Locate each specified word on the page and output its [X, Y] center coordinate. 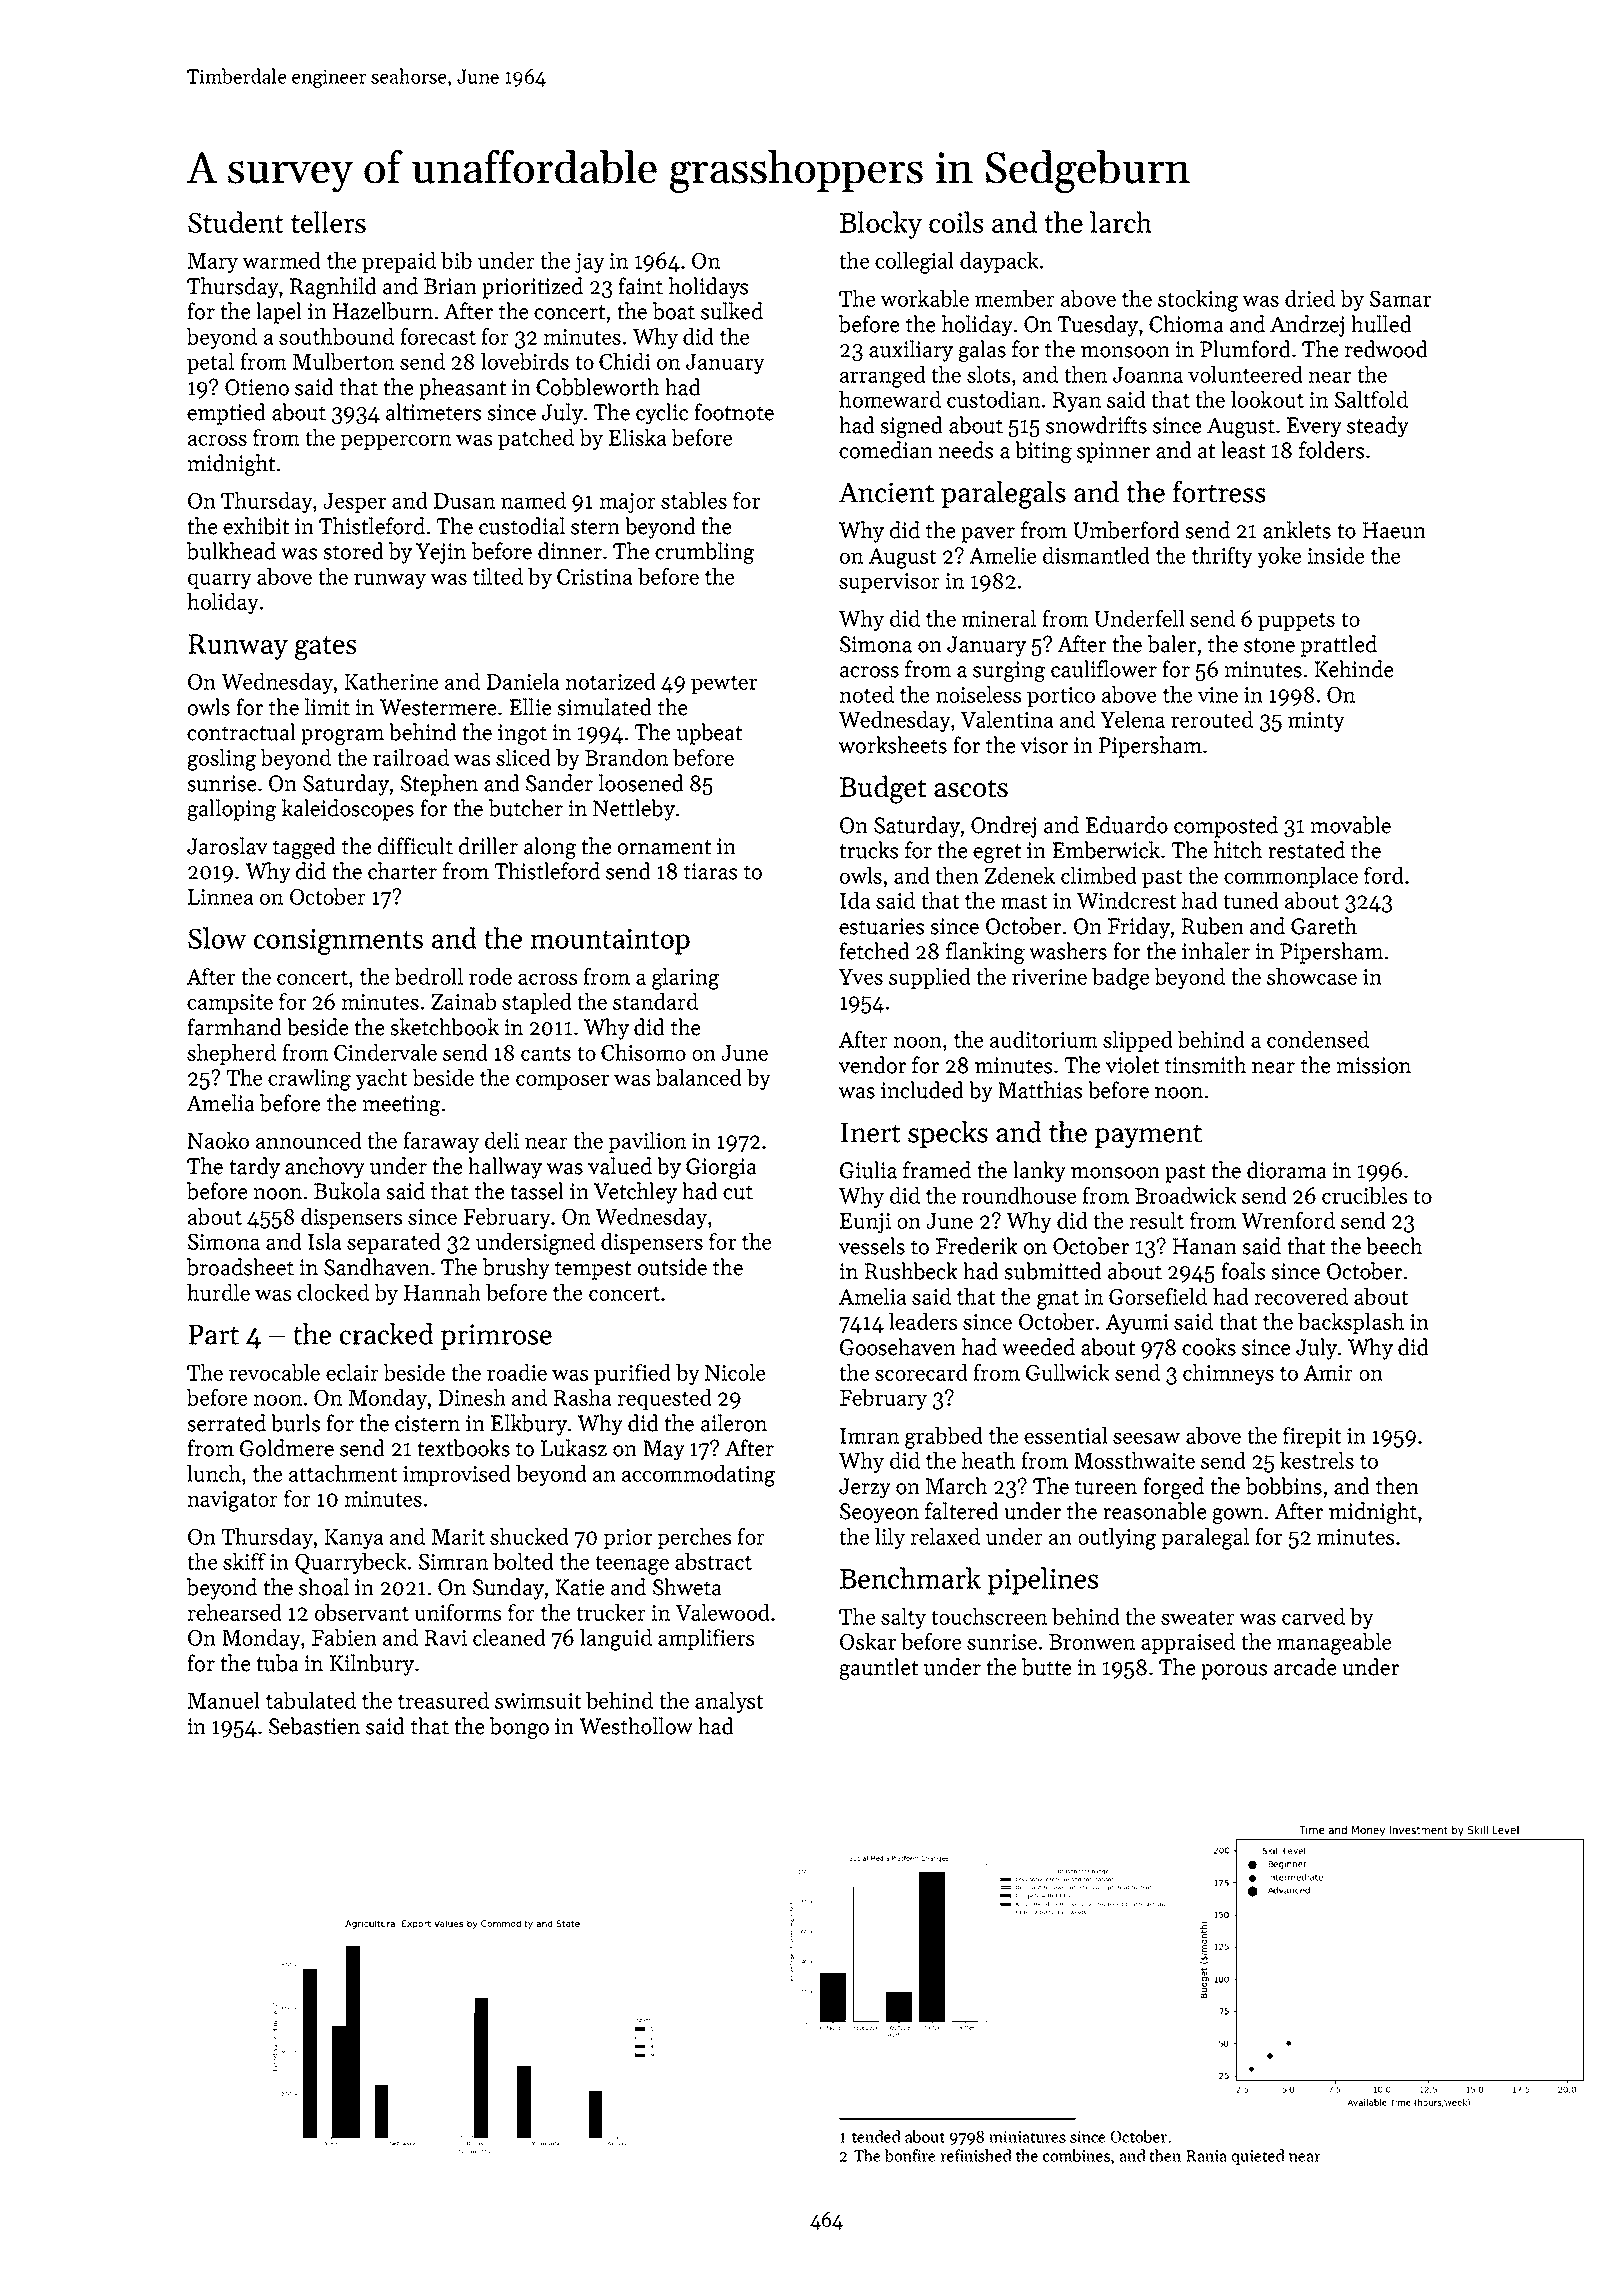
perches [694, 1538]
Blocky [881, 225]
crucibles [1364, 1195]
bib [456, 260]
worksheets [893, 745]
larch [1121, 222]
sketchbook [444, 1027]
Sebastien [314, 1726]
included [922, 1090]
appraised [1188, 1643]
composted [1226, 827]
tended [876, 2136]
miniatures [1027, 2137]
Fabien [344, 1637]
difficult [415, 846]
